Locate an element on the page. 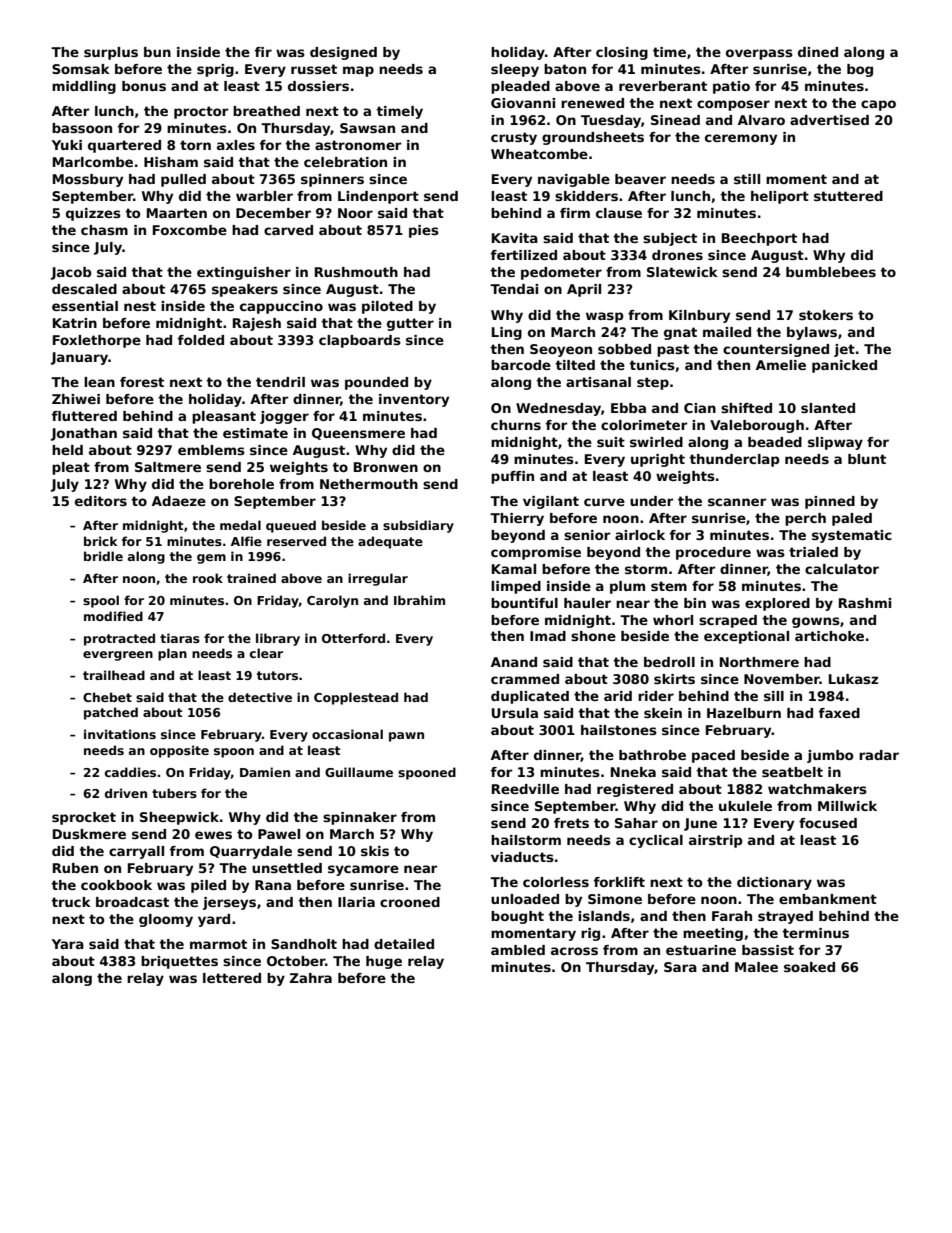  dined is located at coordinates (818, 52).
